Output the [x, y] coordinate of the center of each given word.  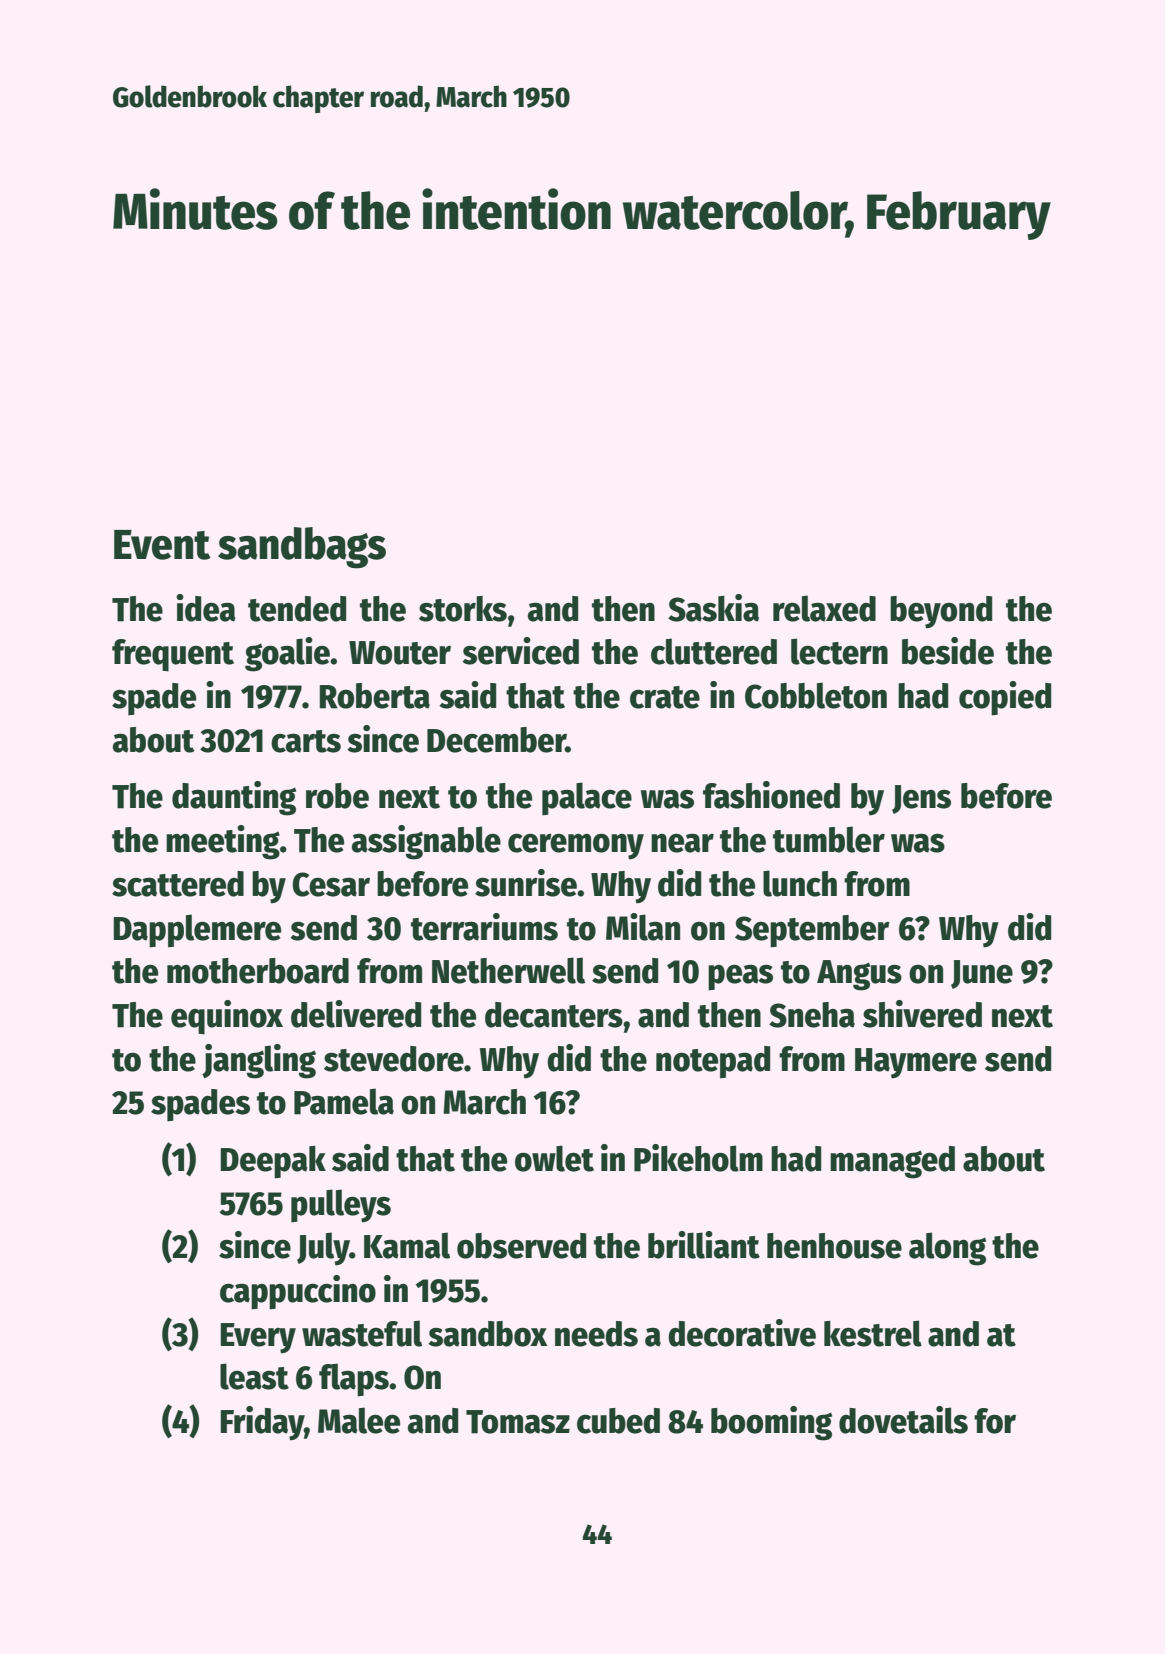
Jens [921, 799]
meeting [223, 842]
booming [771, 1423]
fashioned [771, 795]
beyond [941, 612]
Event [162, 545]
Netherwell [508, 970]
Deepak [273, 1162]
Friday [262, 1423]
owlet [554, 1158]
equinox [227, 1017]
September [812, 931]
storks [463, 609]
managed [892, 1162]
